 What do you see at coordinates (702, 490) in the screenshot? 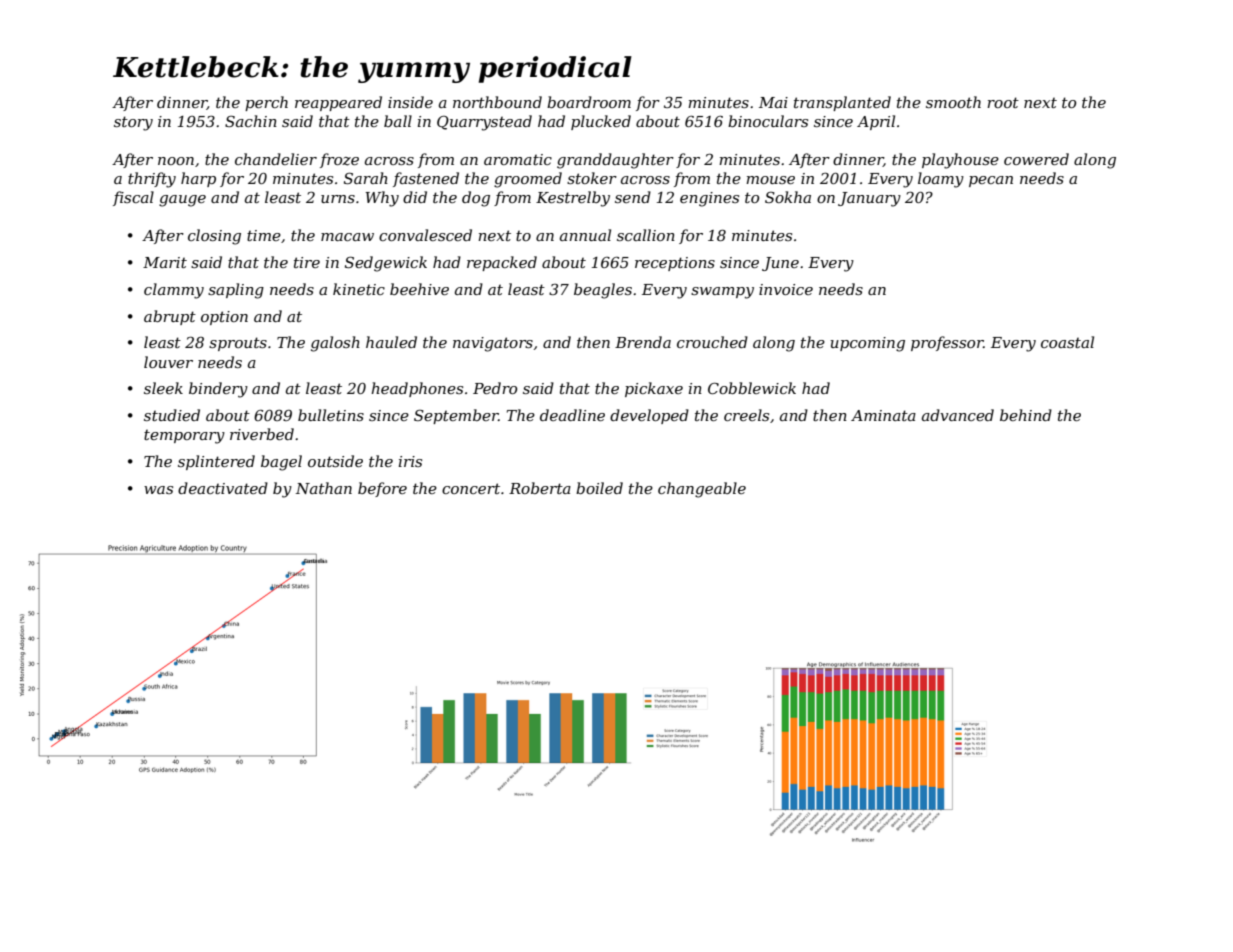
I see `changeable` at bounding box center [702, 490].
